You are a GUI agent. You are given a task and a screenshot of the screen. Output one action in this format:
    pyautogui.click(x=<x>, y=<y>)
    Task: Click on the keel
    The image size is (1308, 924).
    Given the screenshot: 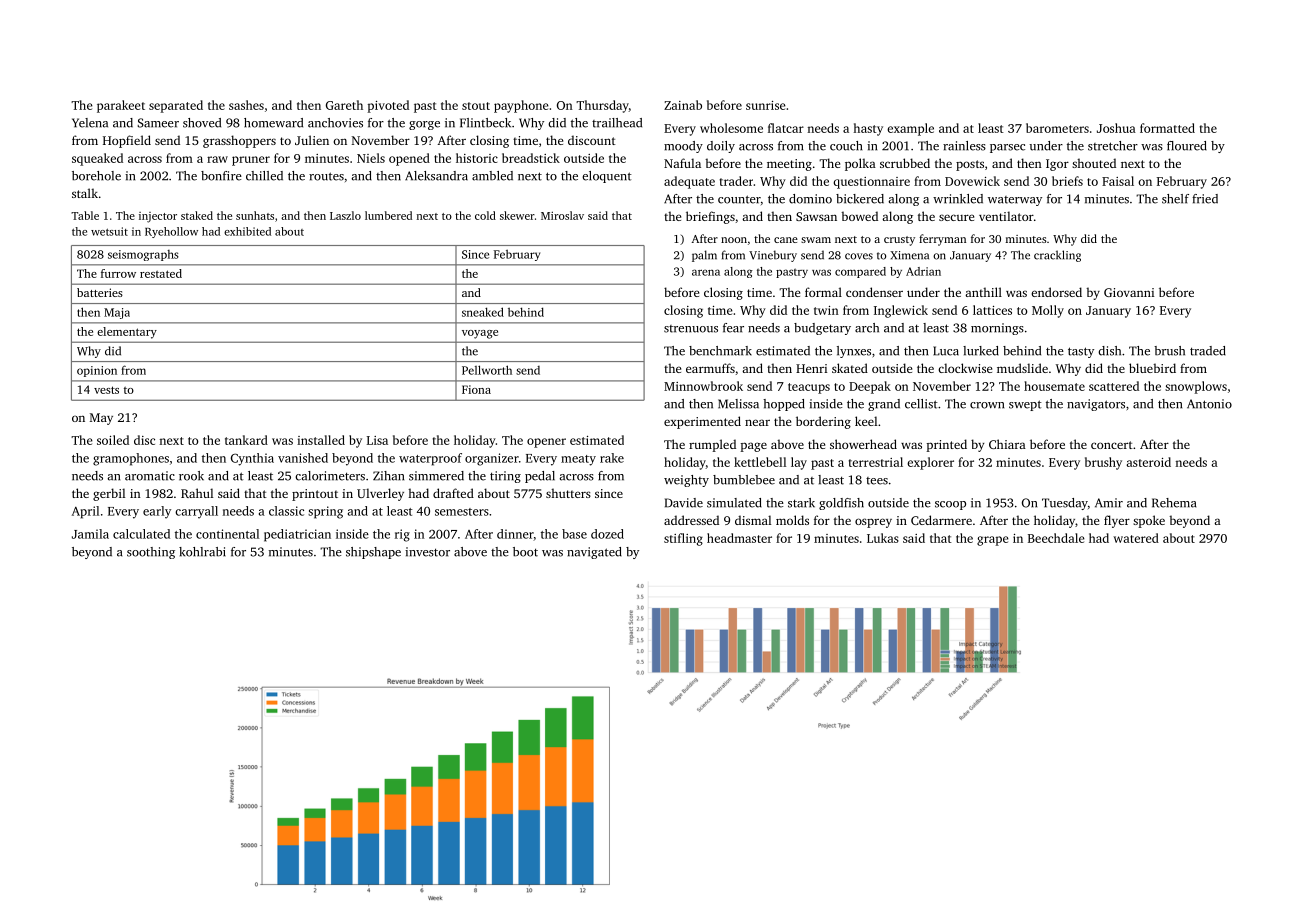 What is the action you would take?
    pyautogui.click(x=866, y=421)
